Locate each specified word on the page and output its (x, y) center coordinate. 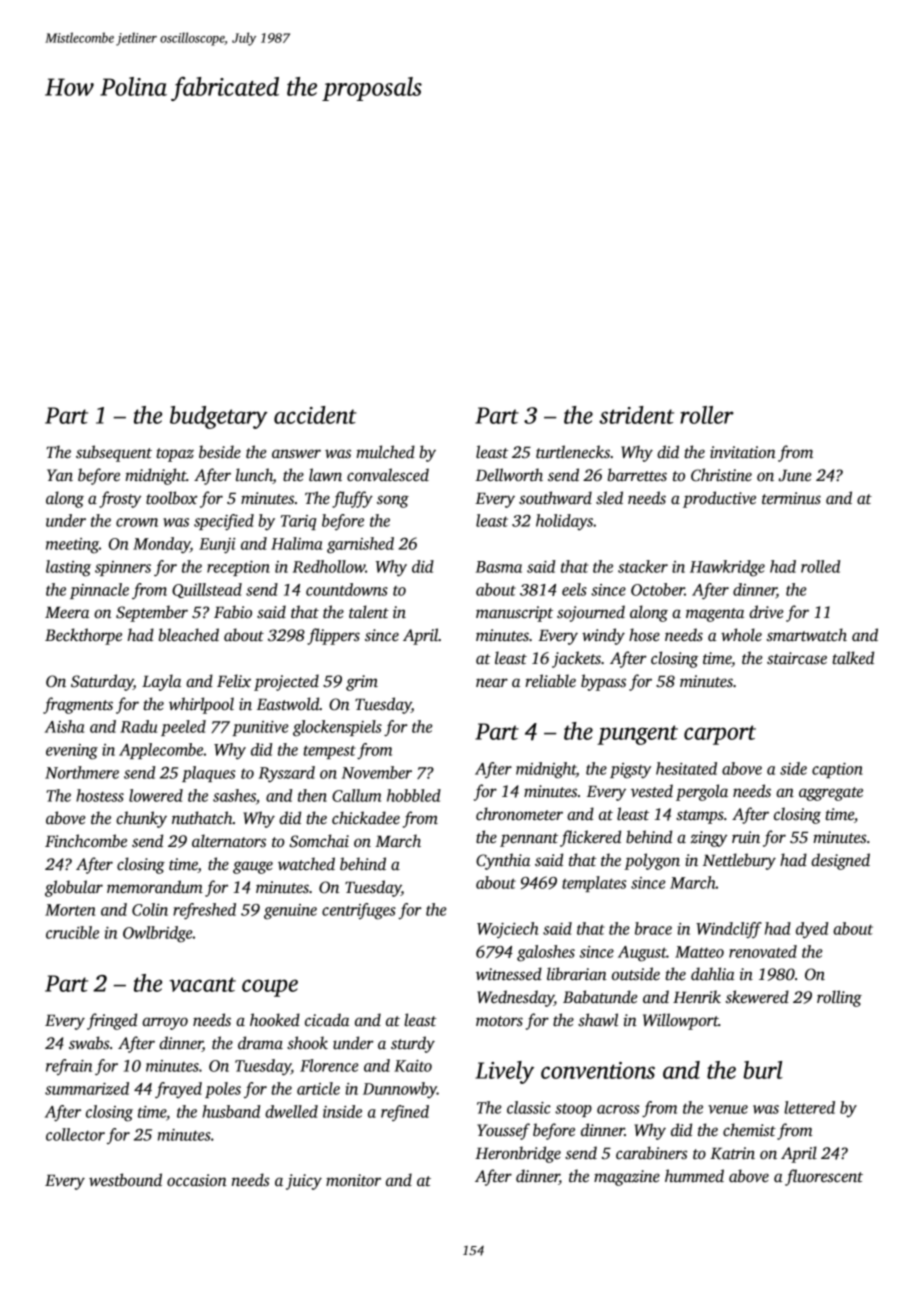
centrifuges (359, 911)
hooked (275, 1019)
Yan (60, 475)
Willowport (681, 1021)
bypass (603, 682)
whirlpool (201, 705)
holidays (564, 522)
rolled (820, 566)
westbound (125, 1180)
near (492, 682)
